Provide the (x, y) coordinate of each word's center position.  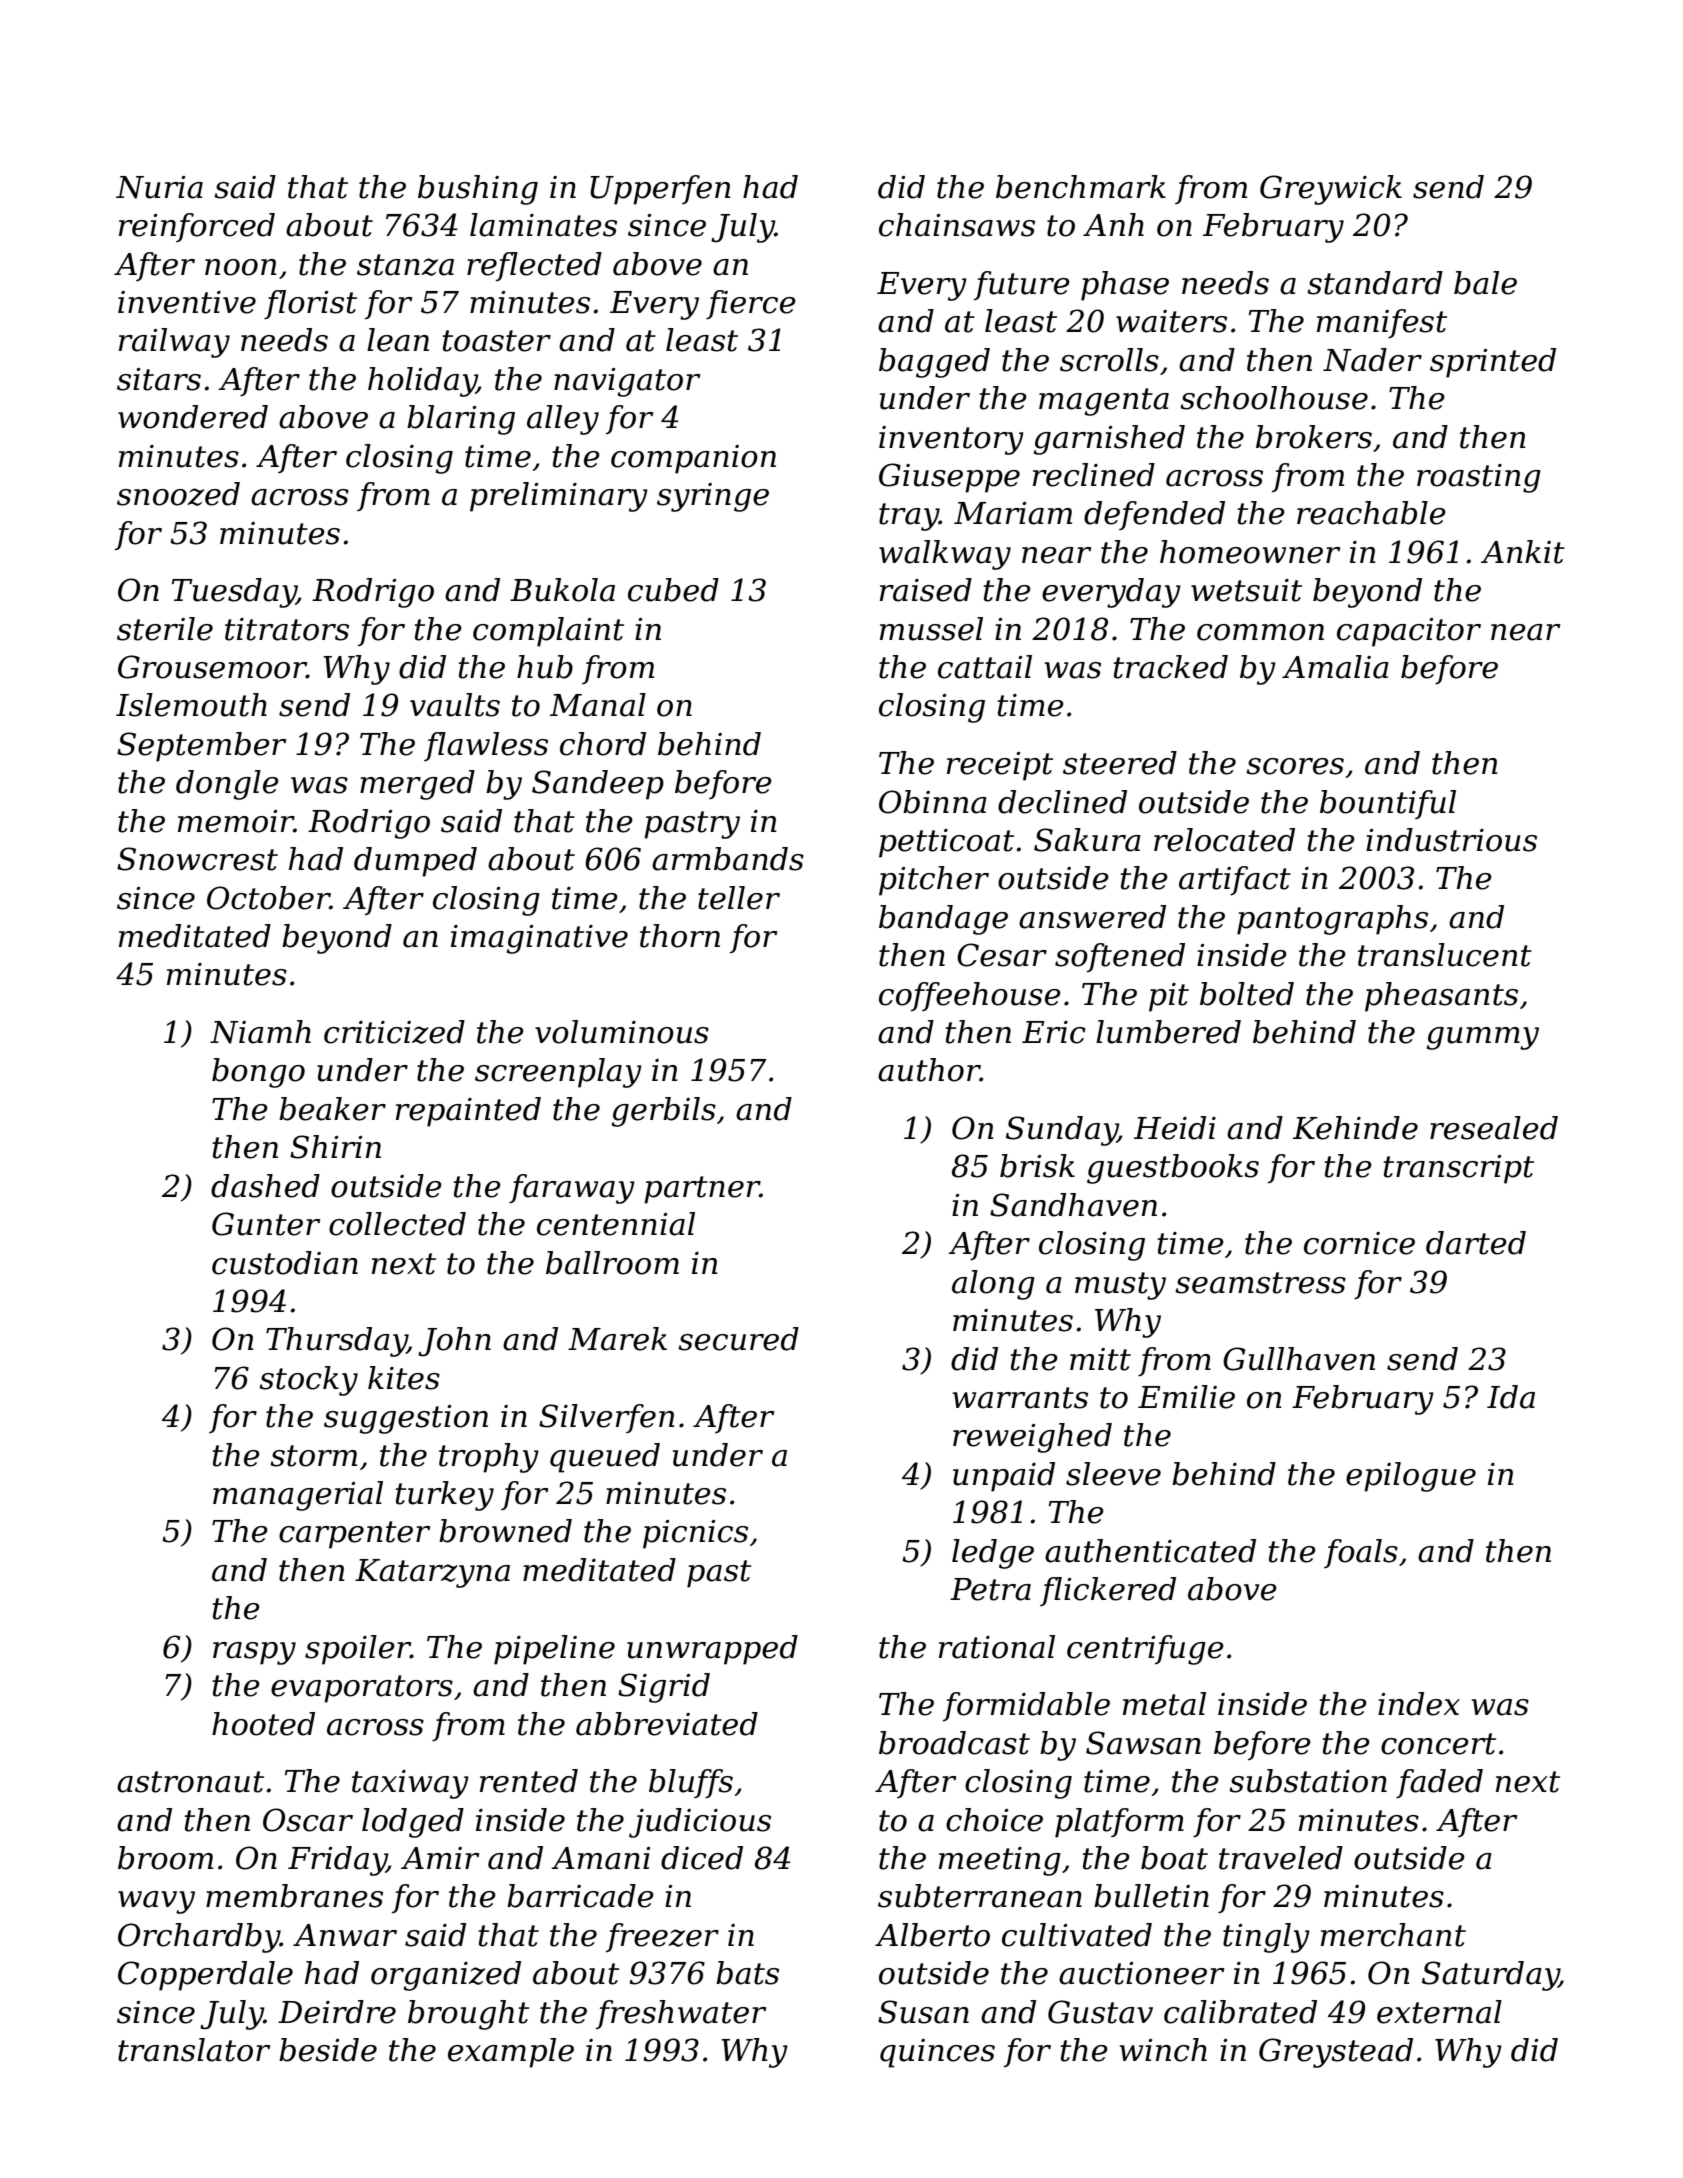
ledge (993, 1554)
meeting (1000, 1861)
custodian (285, 1263)
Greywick (1331, 190)
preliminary (559, 497)
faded (1439, 1783)
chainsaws (957, 225)
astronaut (190, 1782)
